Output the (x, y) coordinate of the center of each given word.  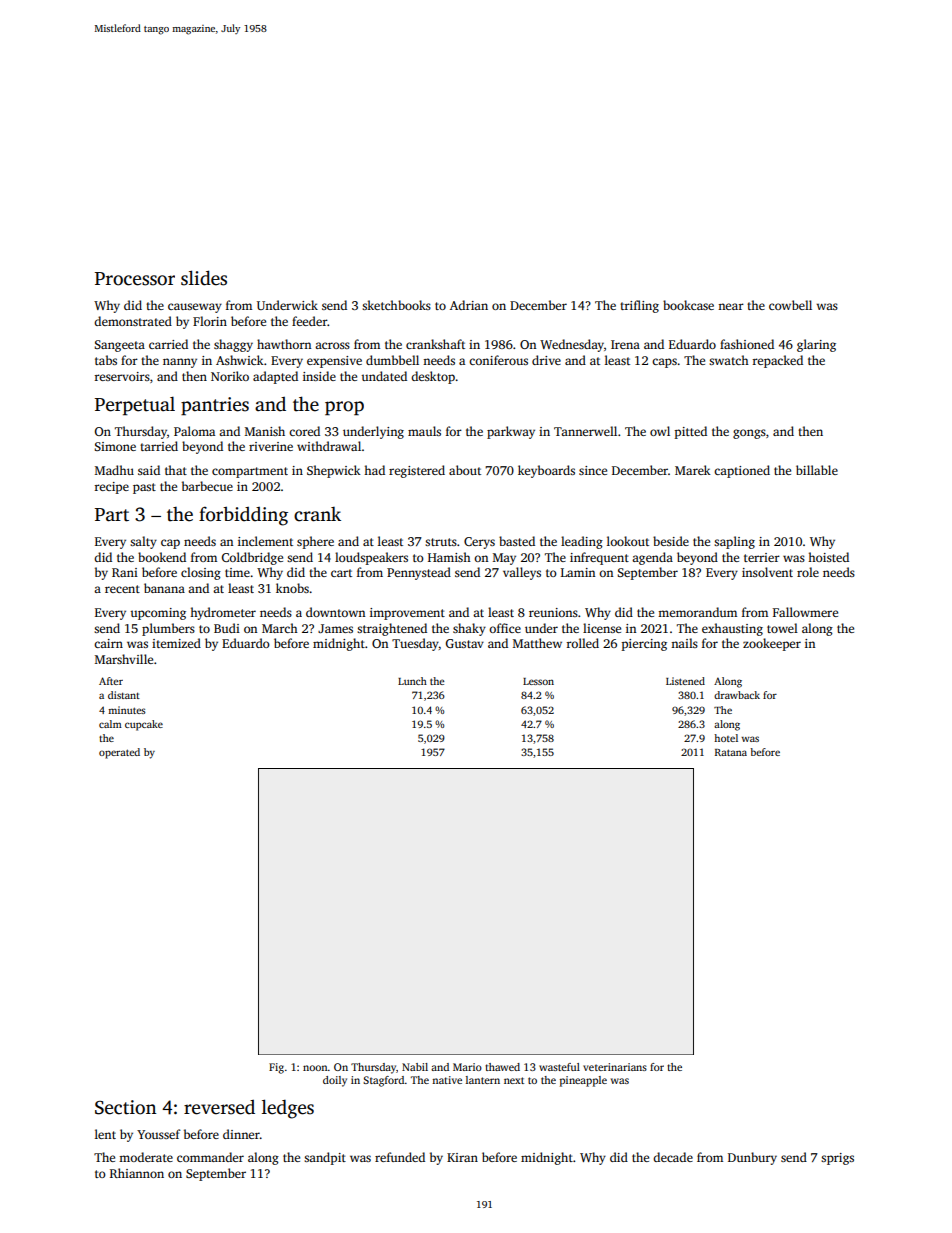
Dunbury (752, 1158)
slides (204, 278)
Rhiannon (137, 1173)
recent (122, 589)
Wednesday (572, 345)
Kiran (462, 1157)
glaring (816, 345)
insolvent (767, 572)
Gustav (465, 643)
